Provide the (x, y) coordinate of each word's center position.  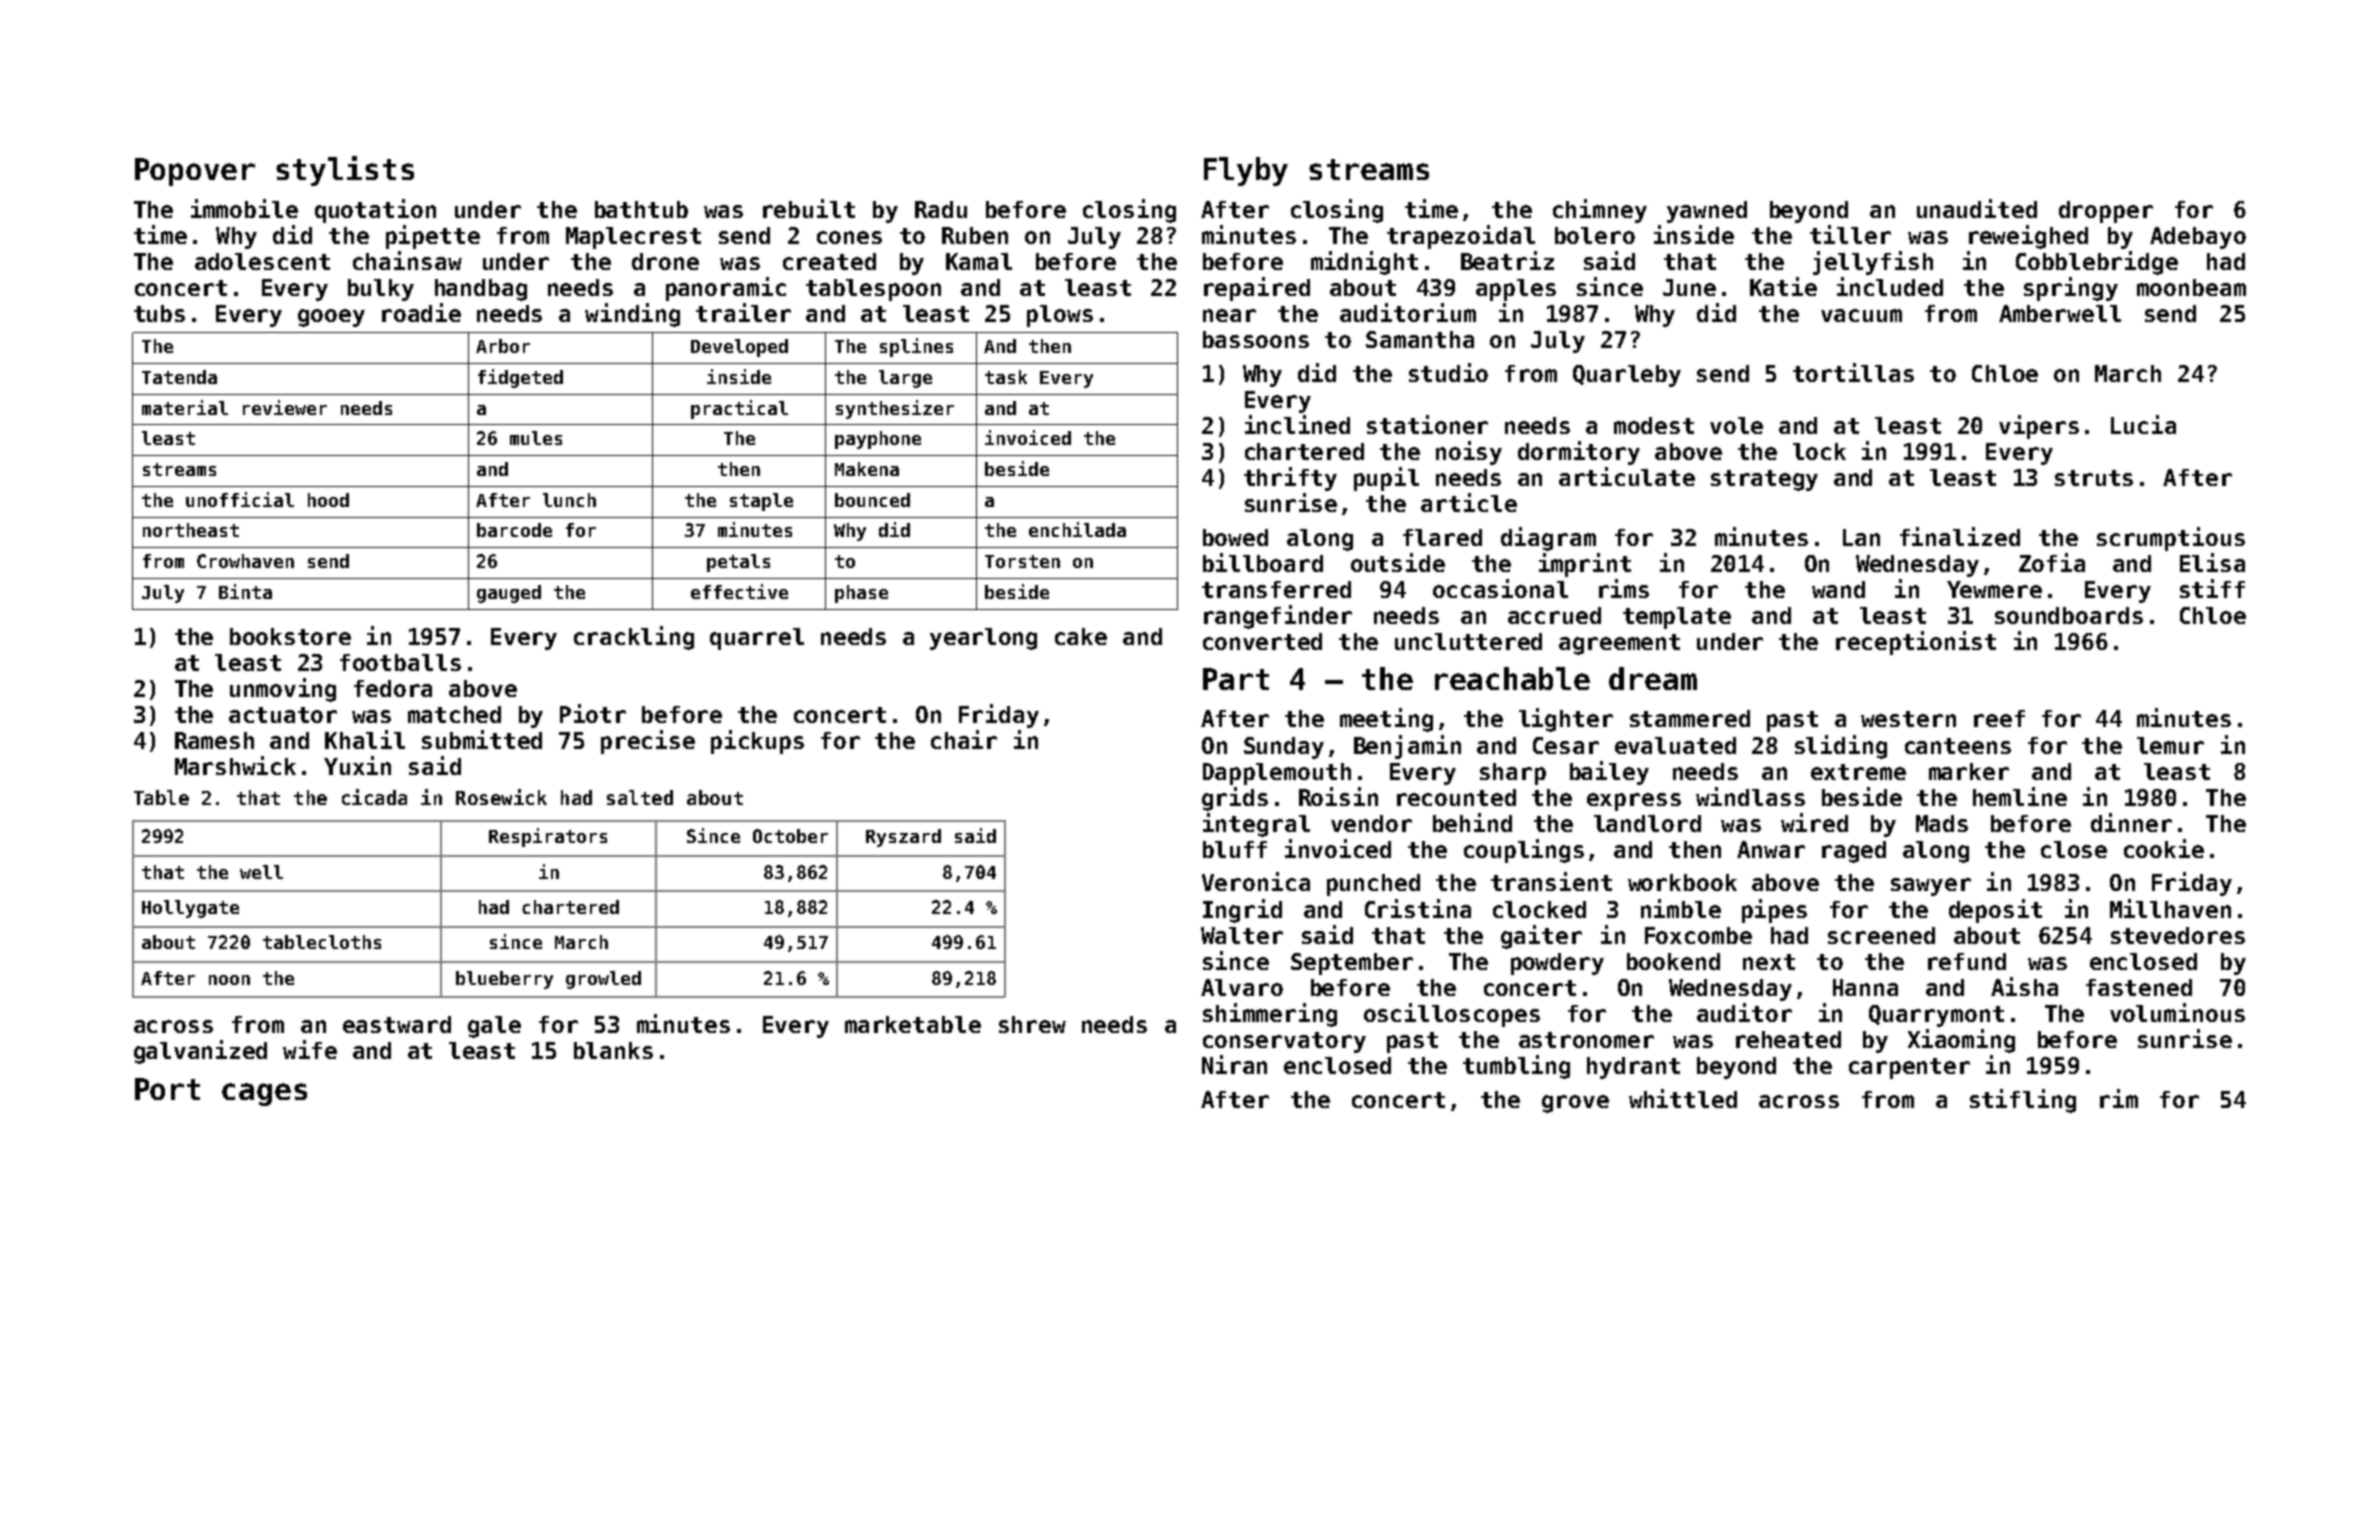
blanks (613, 1050)
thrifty (1290, 479)
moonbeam (2191, 287)
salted (640, 797)
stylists (345, 171)
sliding (1841, 747)
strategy (1764, 480)
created (829, 261)
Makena (867, 469)
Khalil (365, 739)
